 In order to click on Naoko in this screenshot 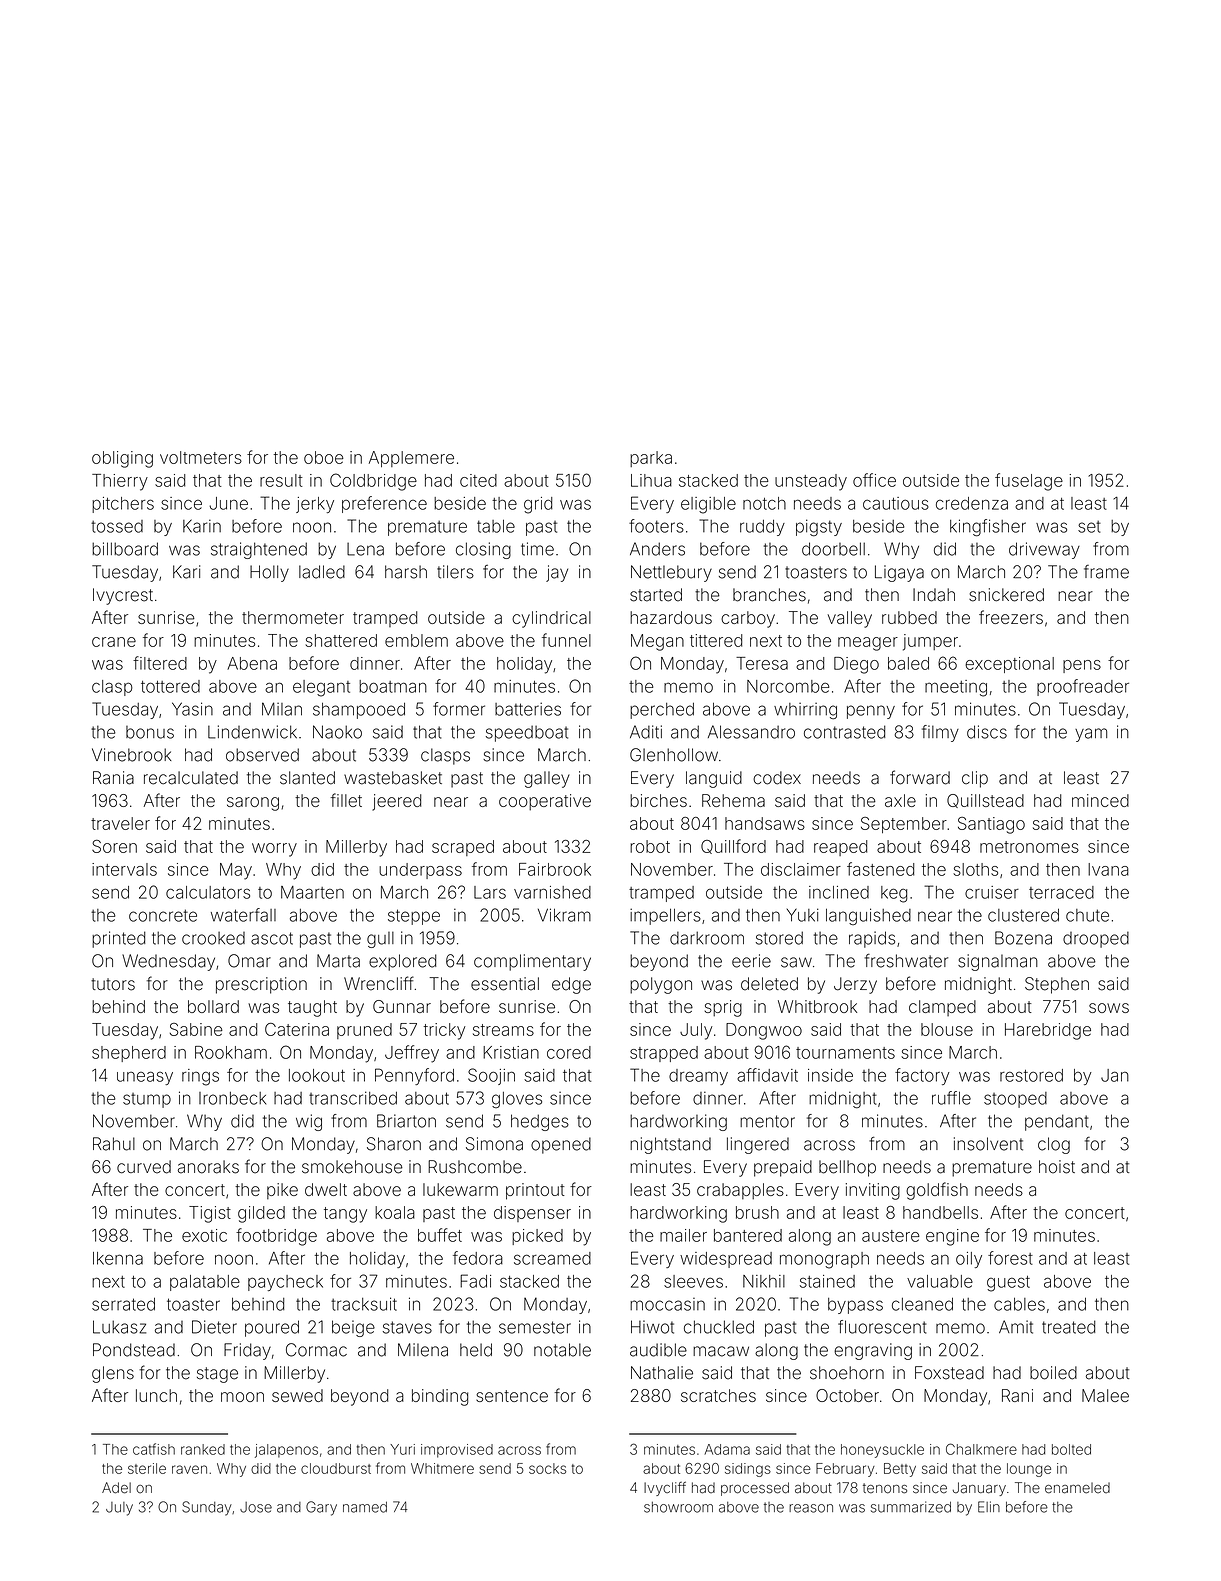, I will do `click(337, 732)`.
